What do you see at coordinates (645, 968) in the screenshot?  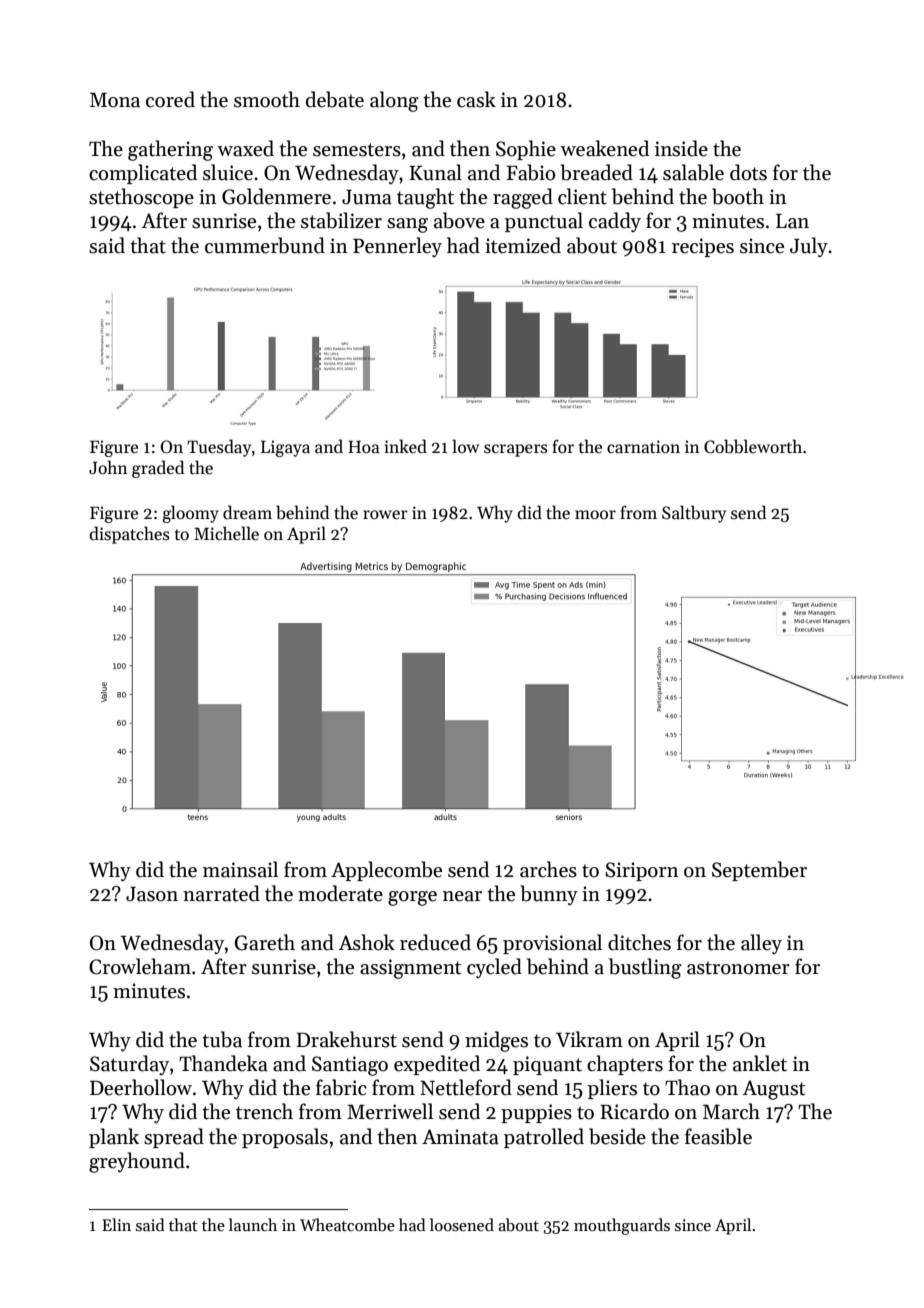 I see `bustling` at bounding box center [645, 968].
